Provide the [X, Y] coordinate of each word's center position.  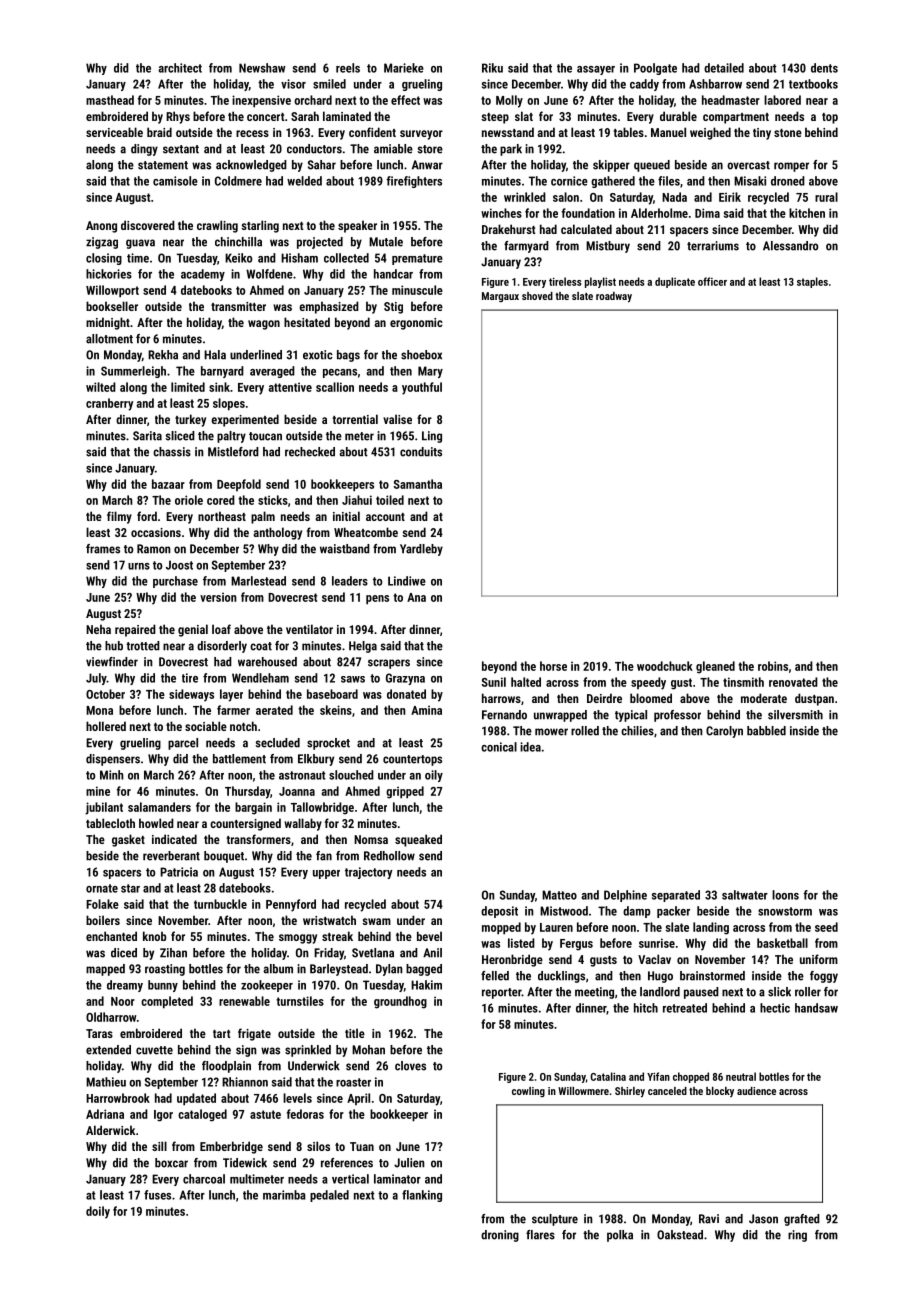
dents [824, 68]
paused [701, 993]
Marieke [404, 68]
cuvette [154, 1050]
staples [812, 282]
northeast [222, 516]
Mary [430, 372]
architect [180, 68]
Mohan [368, 1050]
